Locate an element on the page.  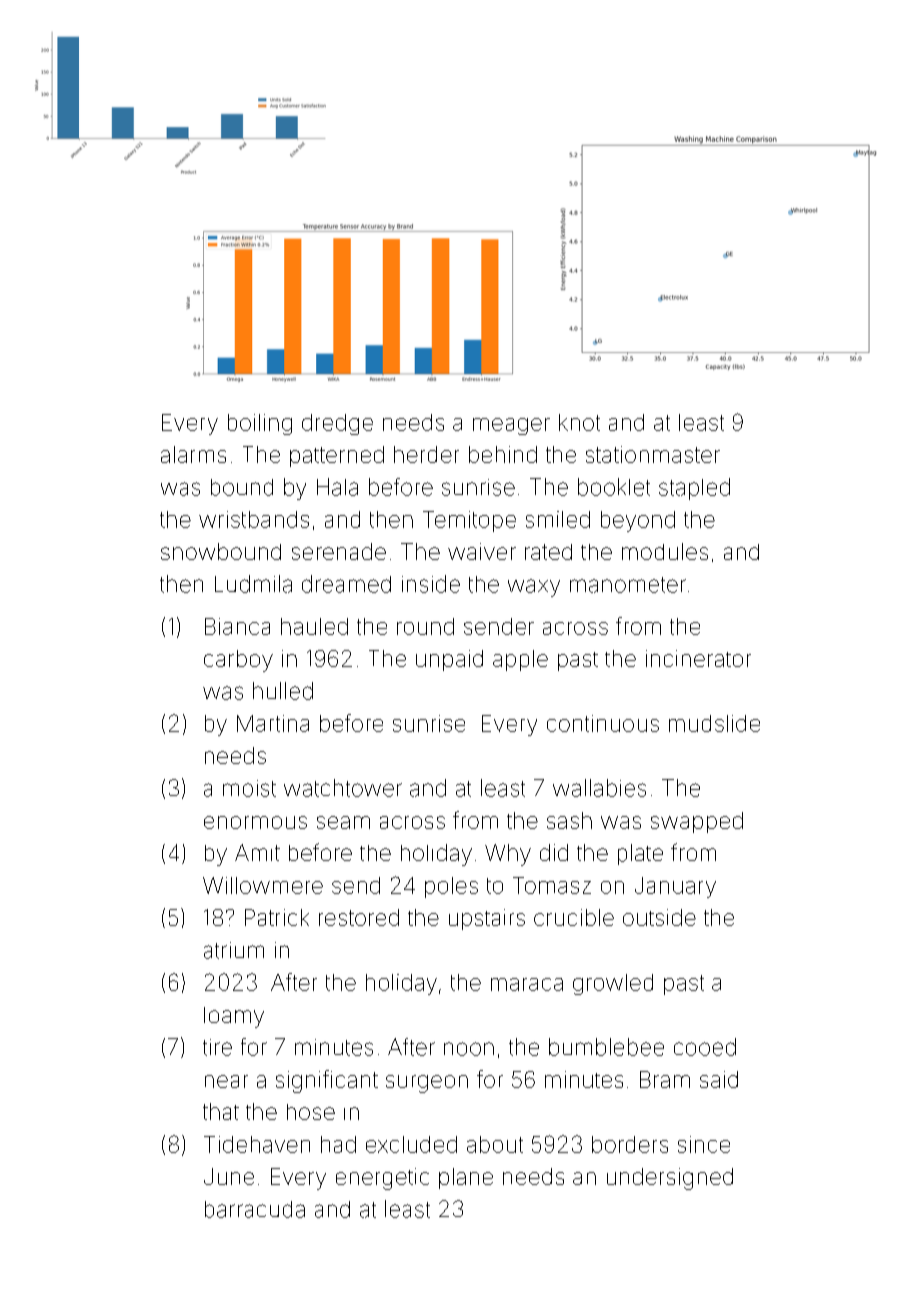
meager is located at coordinates (511, 426).
